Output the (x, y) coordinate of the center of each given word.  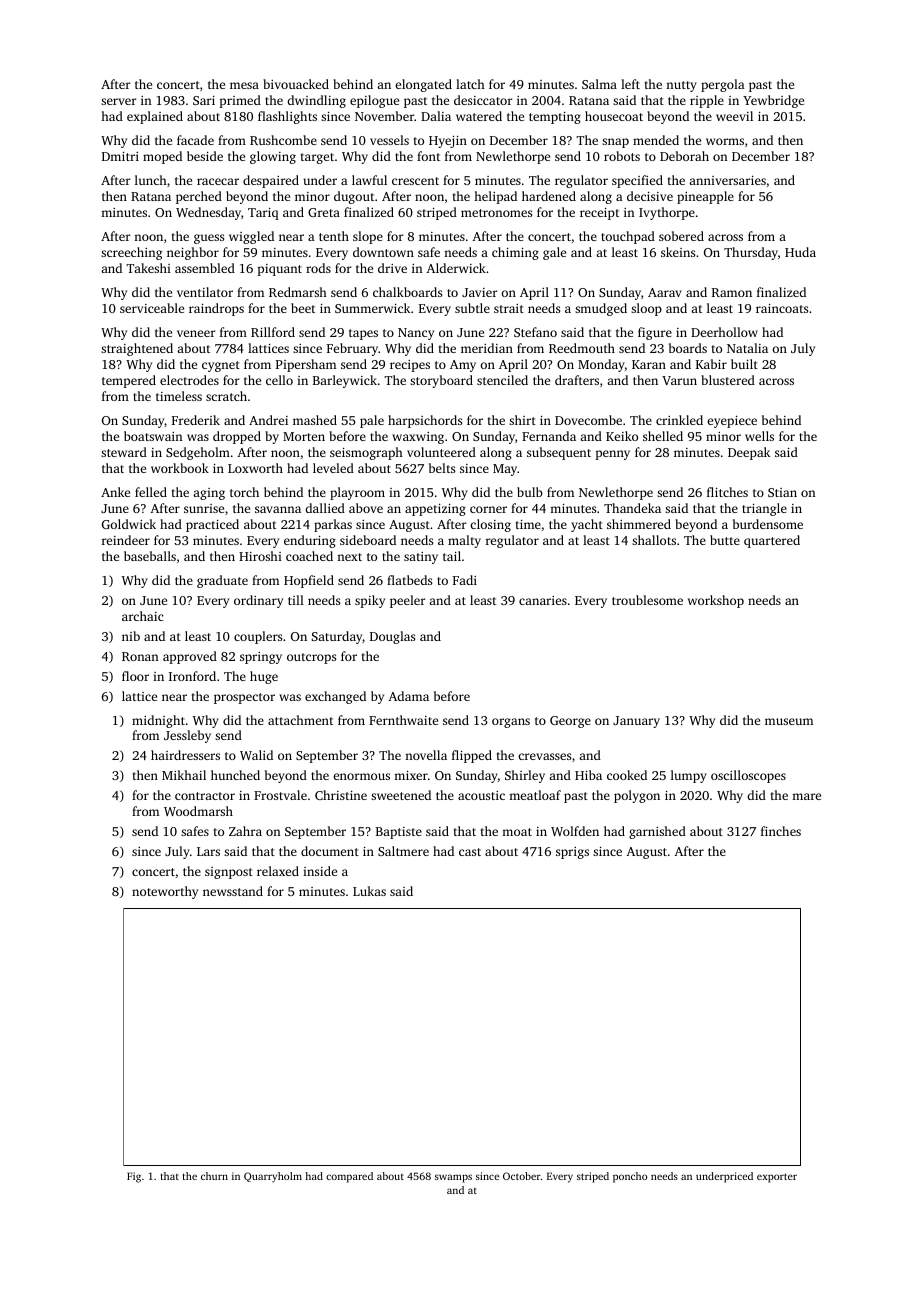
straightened (137, 349)
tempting (555, 118)
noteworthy (165, 892)
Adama (408, 696)
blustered (728, 380)
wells (759, 436)
